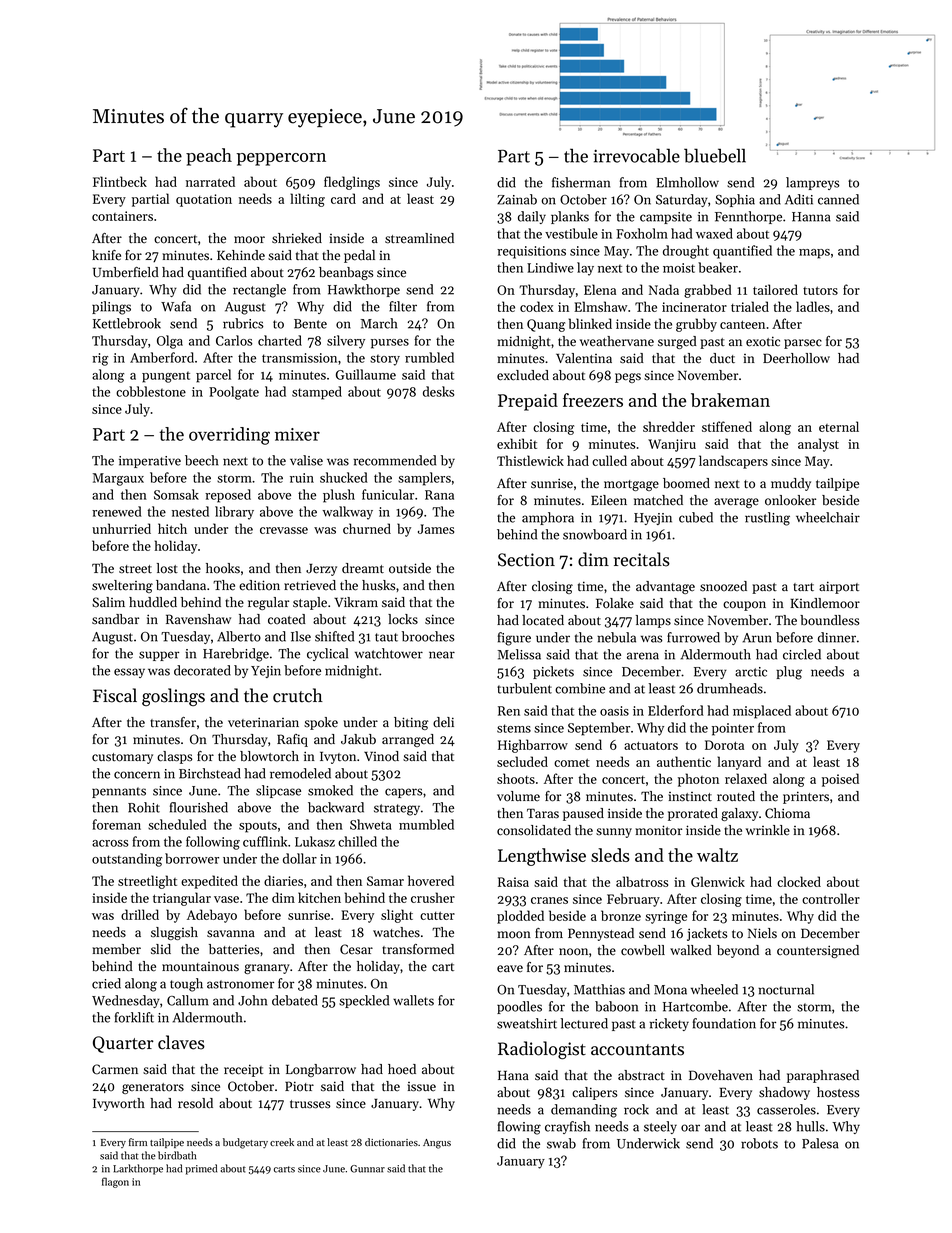 Image resolution: width=952 pixels, height=1233 pixels. What do you see at coordinates (813, 183) in the screenshot?
I see `lampreys` at bounding box center [813, 183].
